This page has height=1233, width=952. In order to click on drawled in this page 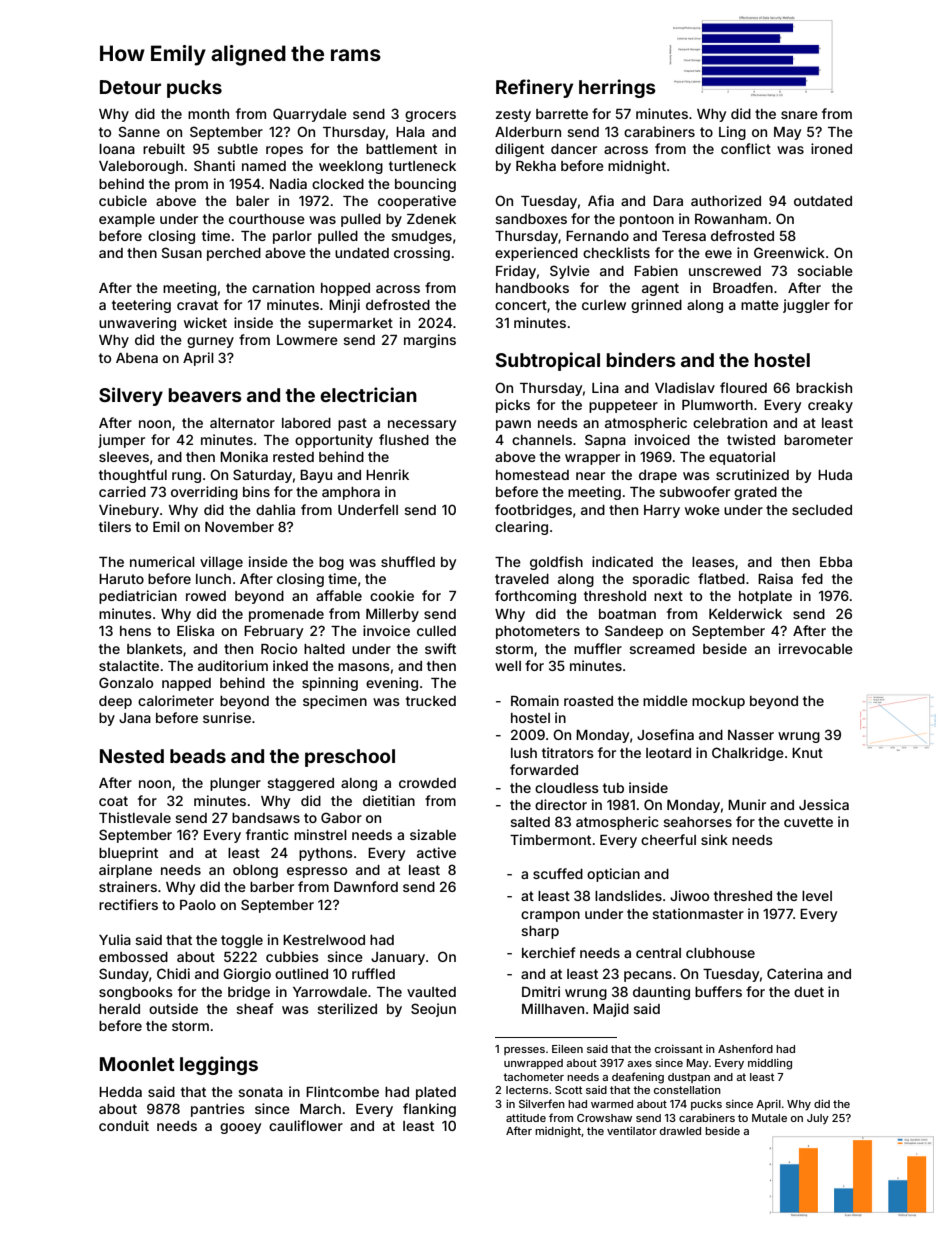, I will do `click(680, 1131)`.
